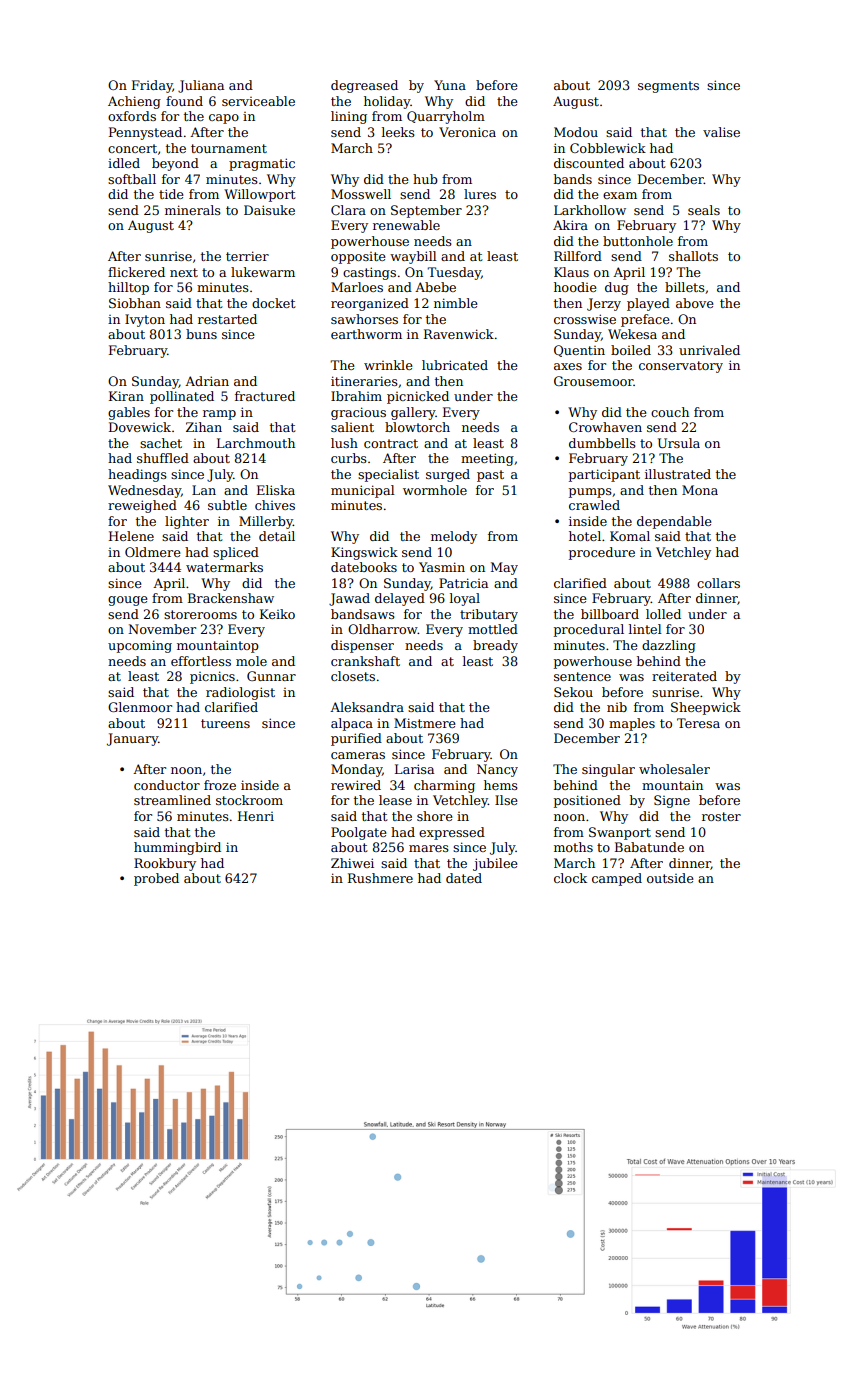 This page has height=1400, width=849. What do you see at coordinates (704, 210) in the page?
I see `seals` at bounding box center [704, 210].
